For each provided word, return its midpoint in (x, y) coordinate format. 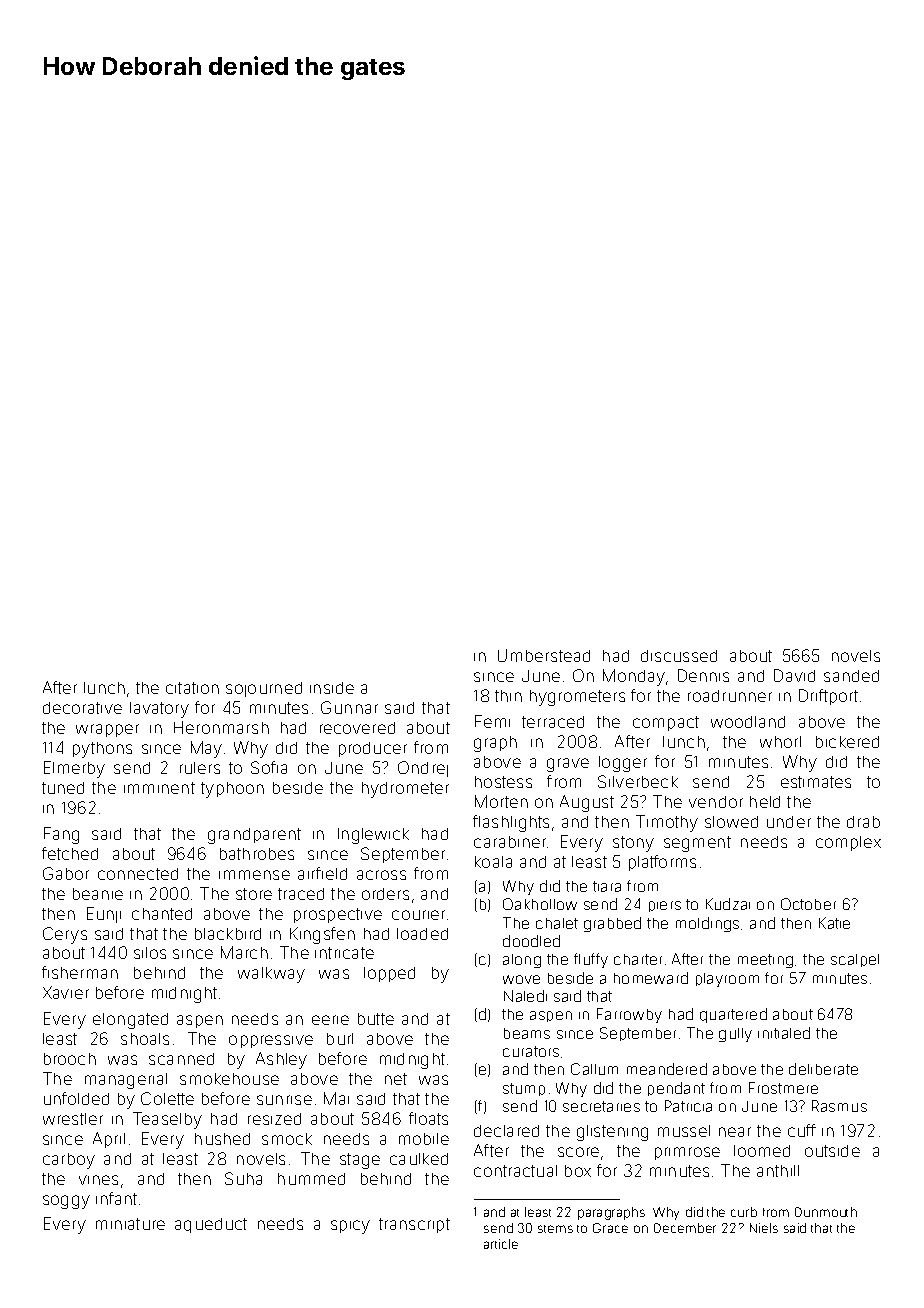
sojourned (264, 689)
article (501, 1244)
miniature (130, 1224)
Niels (764, 1228)
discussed (679, 656)
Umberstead (544, 655)
